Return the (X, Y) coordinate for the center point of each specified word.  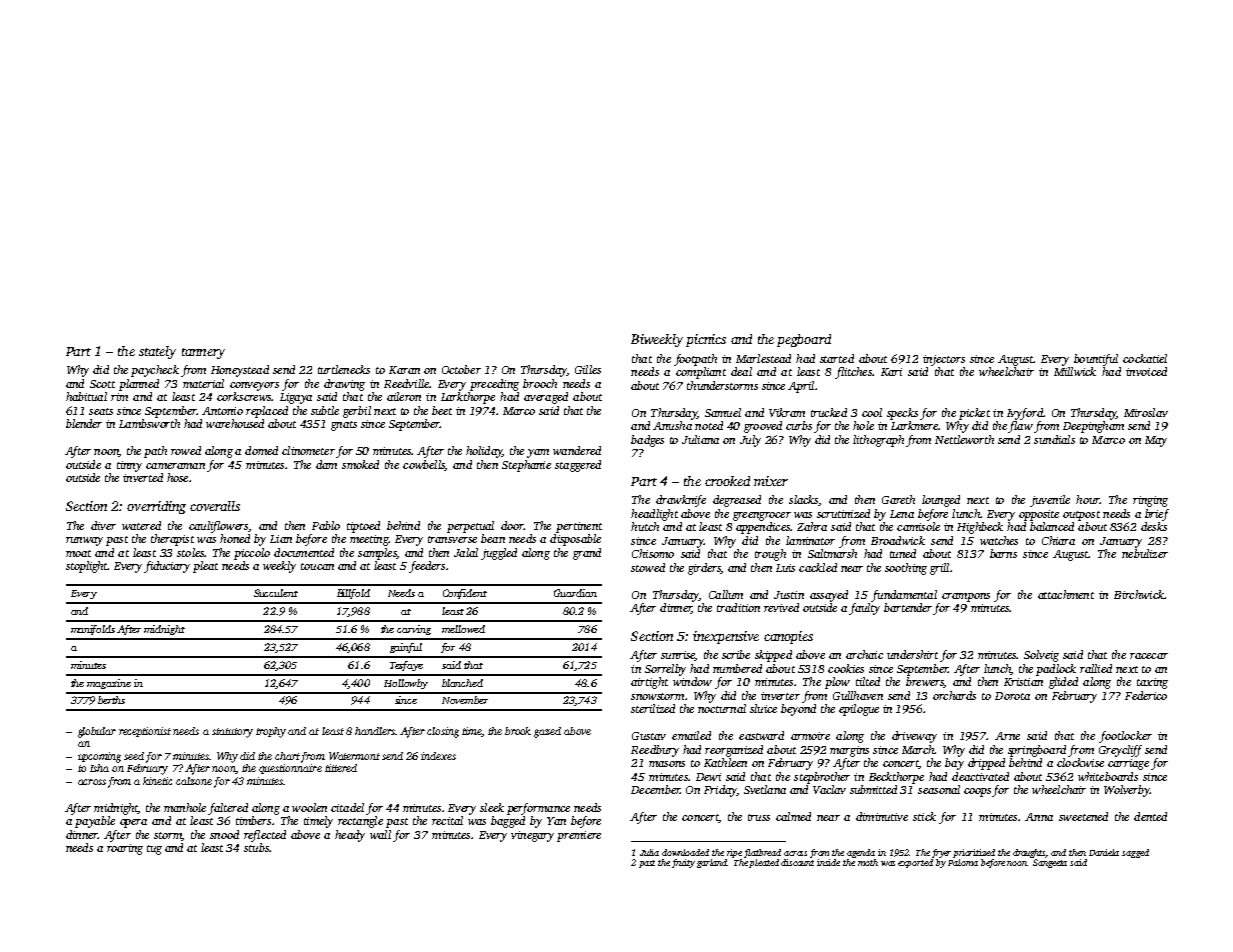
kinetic (157, 781)
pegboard (804, 340)
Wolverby (1127, 791)
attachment (1066, 594)
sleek (492, 807)
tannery (203, 353)
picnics (706, 340)
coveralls (215, 506)
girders (704, 569)
